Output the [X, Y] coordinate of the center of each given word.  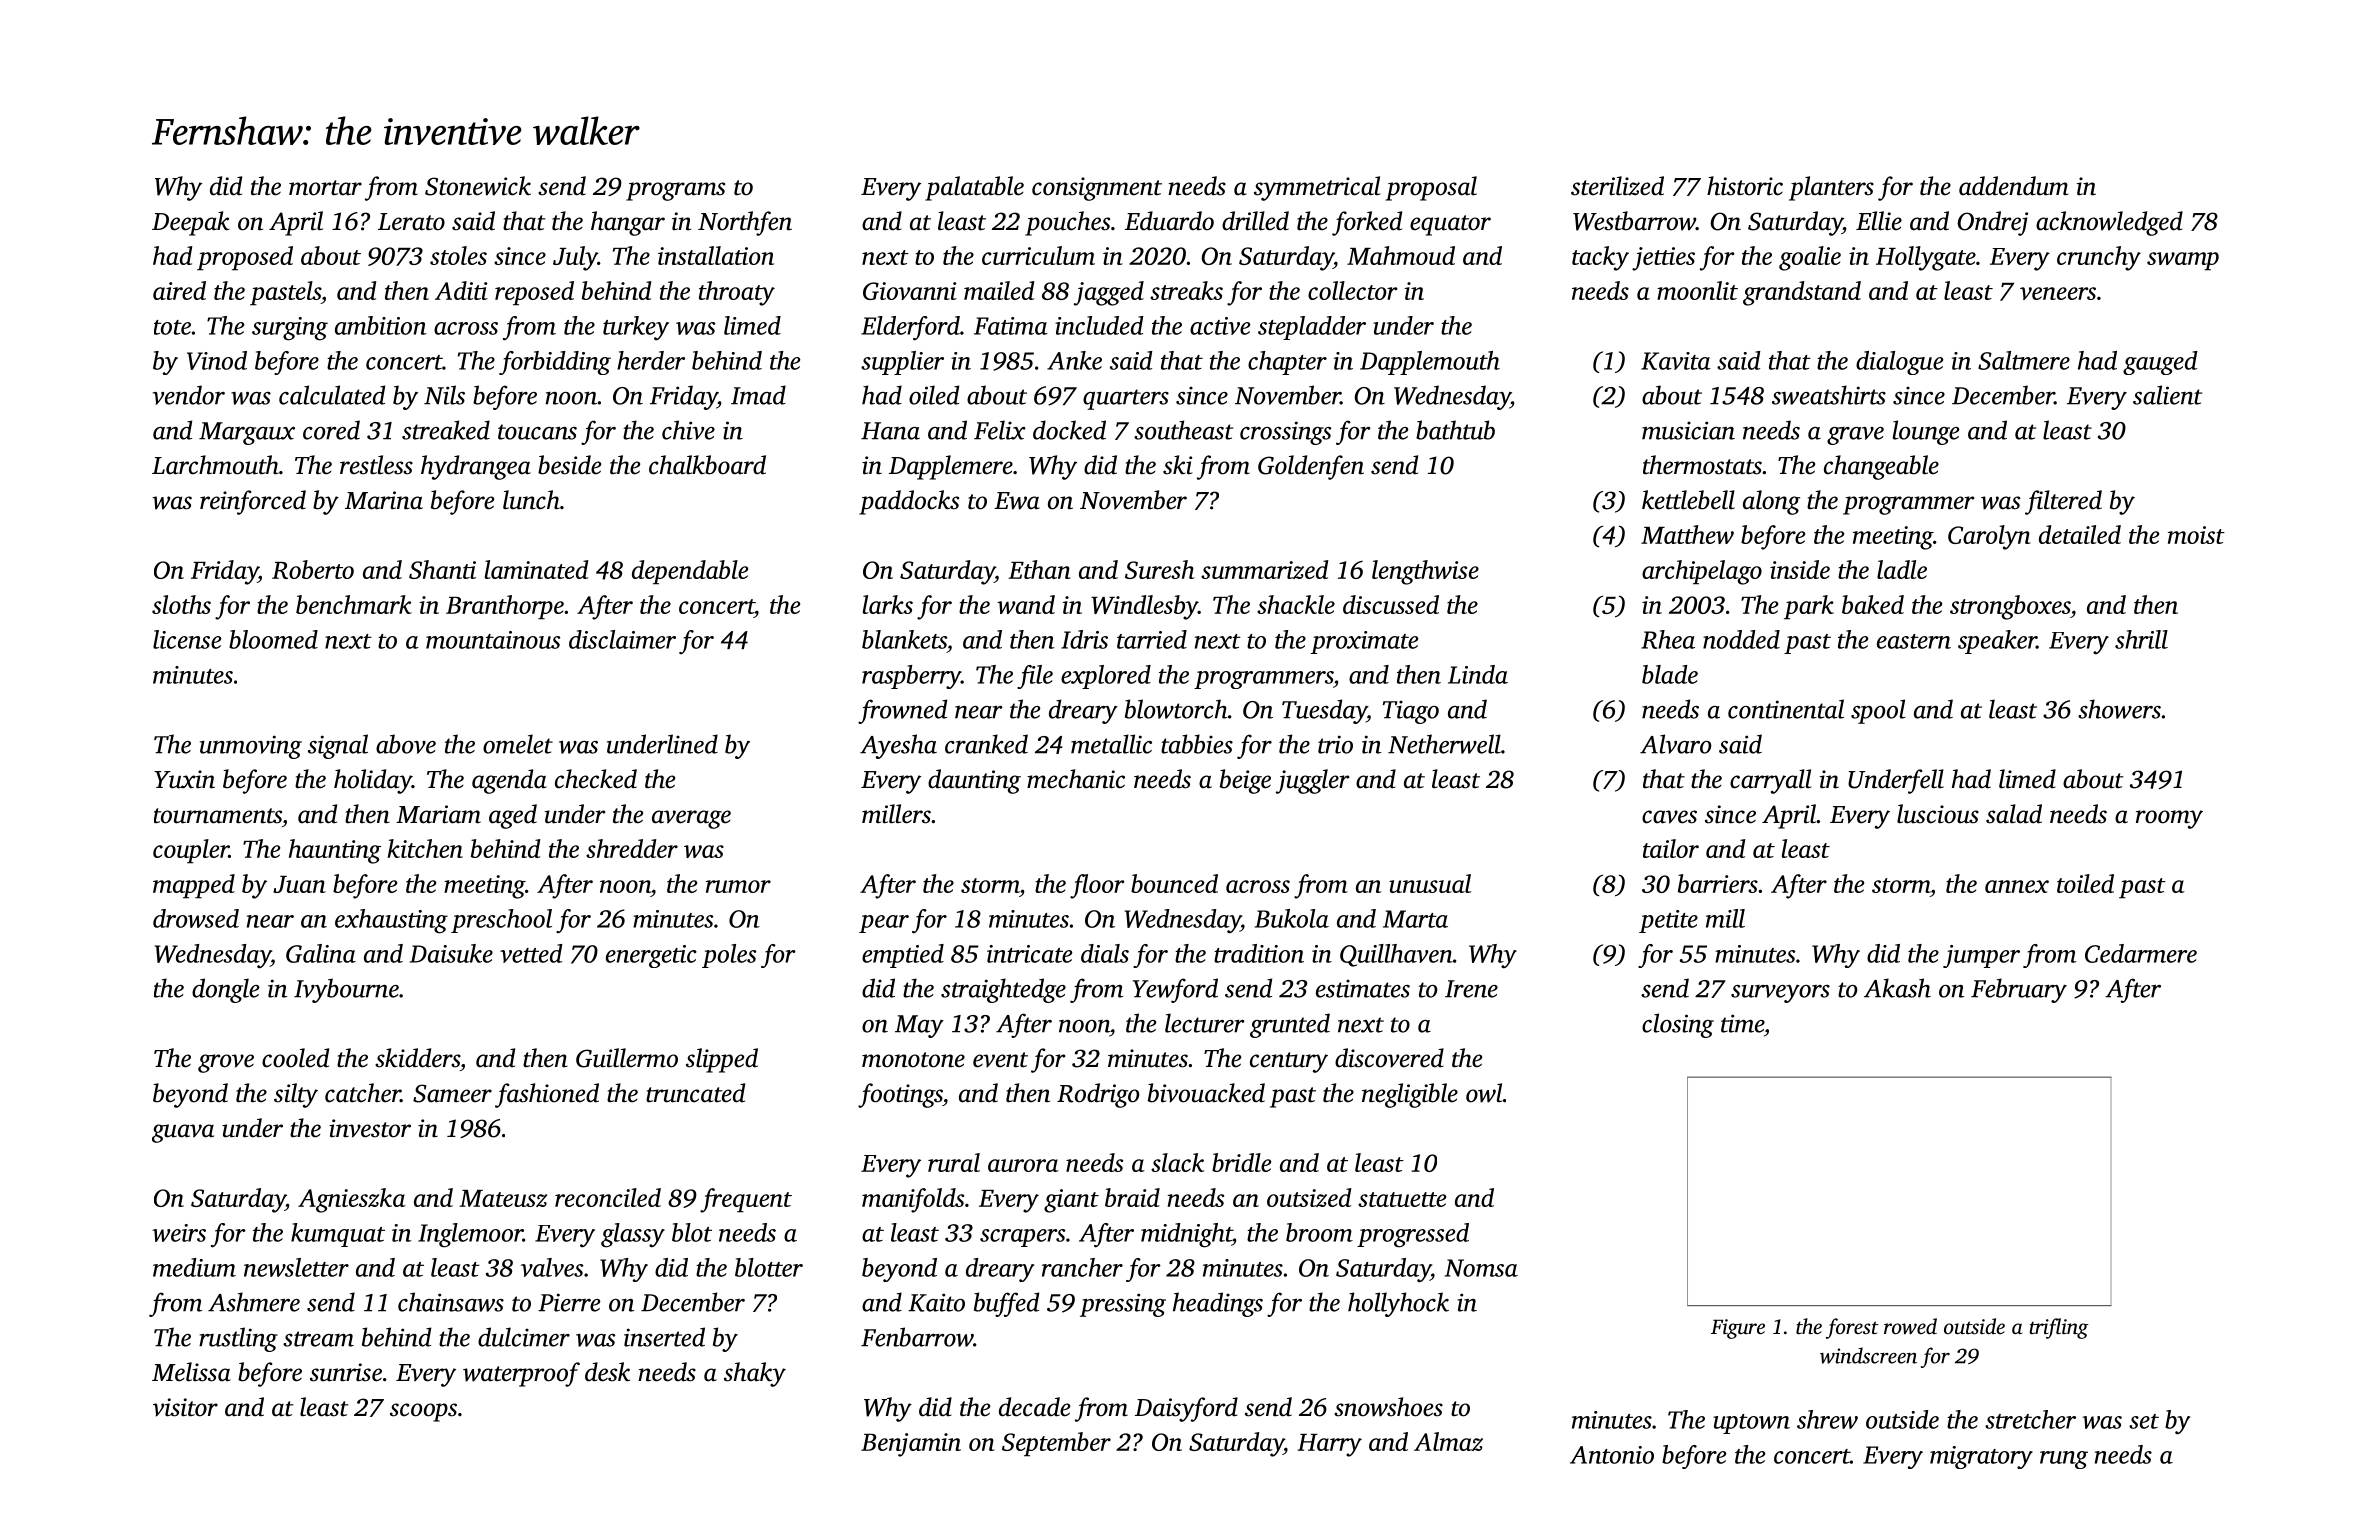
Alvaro [1675, 744]
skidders [417, 1058]
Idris [1084, 639]
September [1056, 1444]
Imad [758, 395]
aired [179, 290]
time [1742, 1023]
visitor [185, 1407]
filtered [2063, 502]
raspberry [911, 677]
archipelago [1702, 572]
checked [596, 779]
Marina [384, 500]
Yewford [1175, 990]
